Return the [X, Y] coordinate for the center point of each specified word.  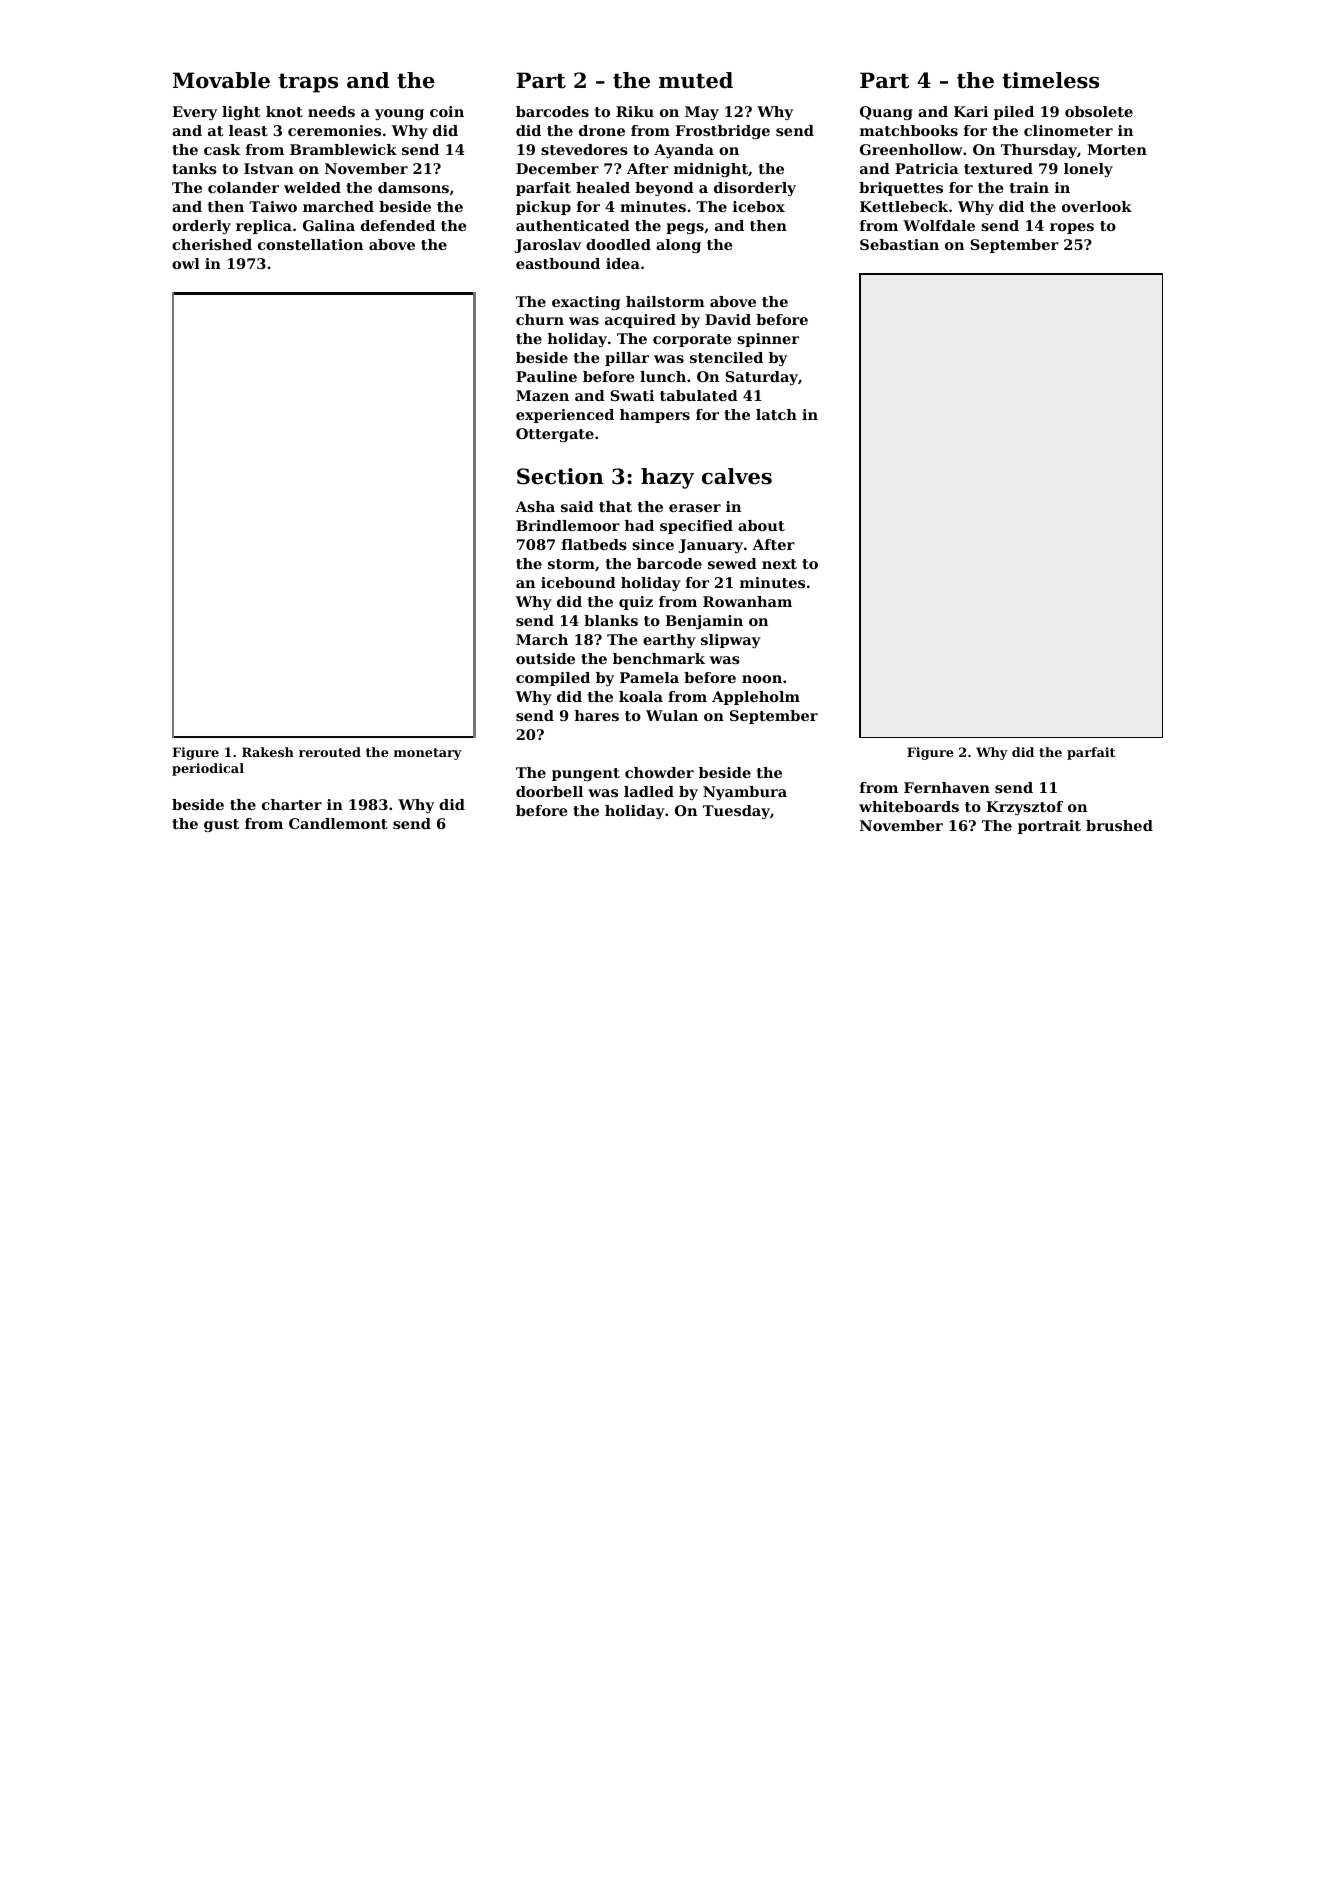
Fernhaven [947, 787]
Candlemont [338, 823]
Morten [1117, 149]
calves [737, 476]
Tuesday [736, 812]
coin [447, 111]
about [761, 525]
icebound [578, 582]
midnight [711, 170]
